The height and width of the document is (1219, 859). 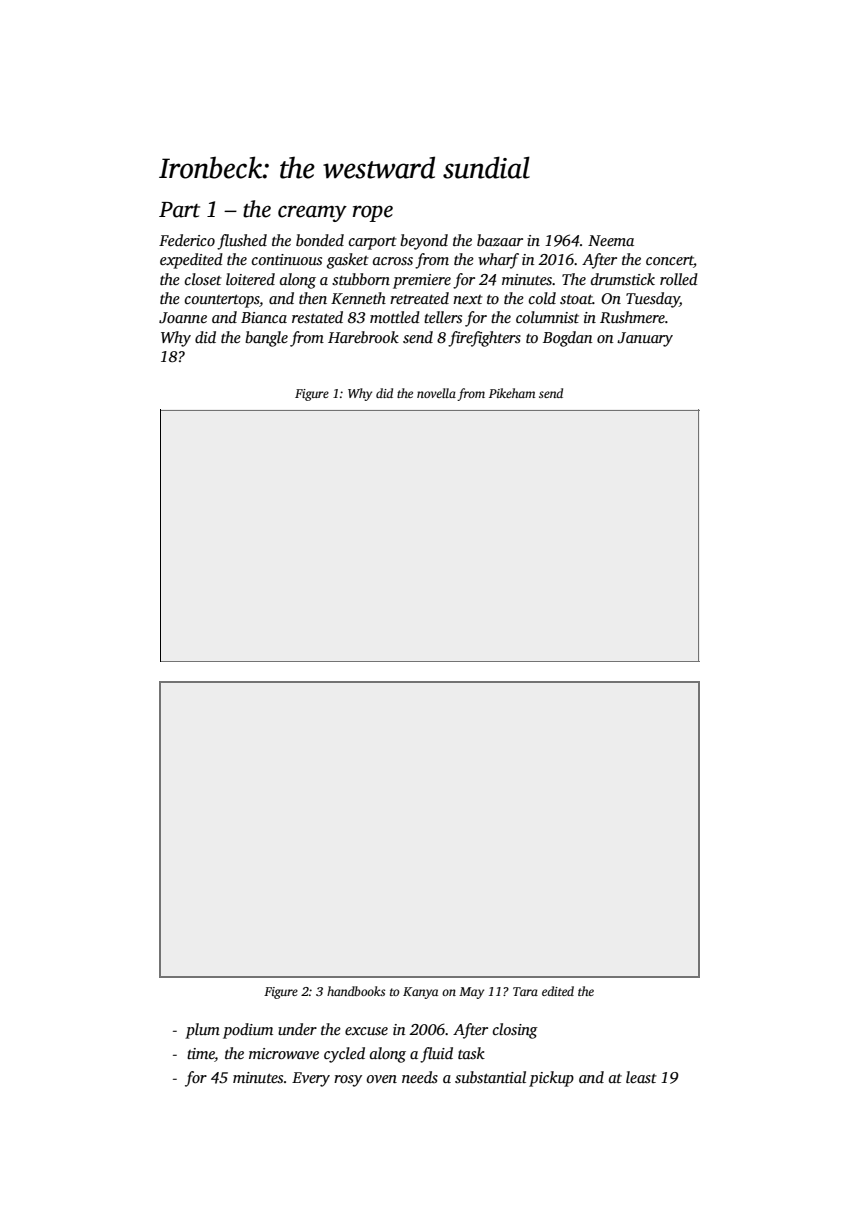 What do you see at coordinates (645, 339) in the document?
I see `January` at bounding box center [645, 339].
